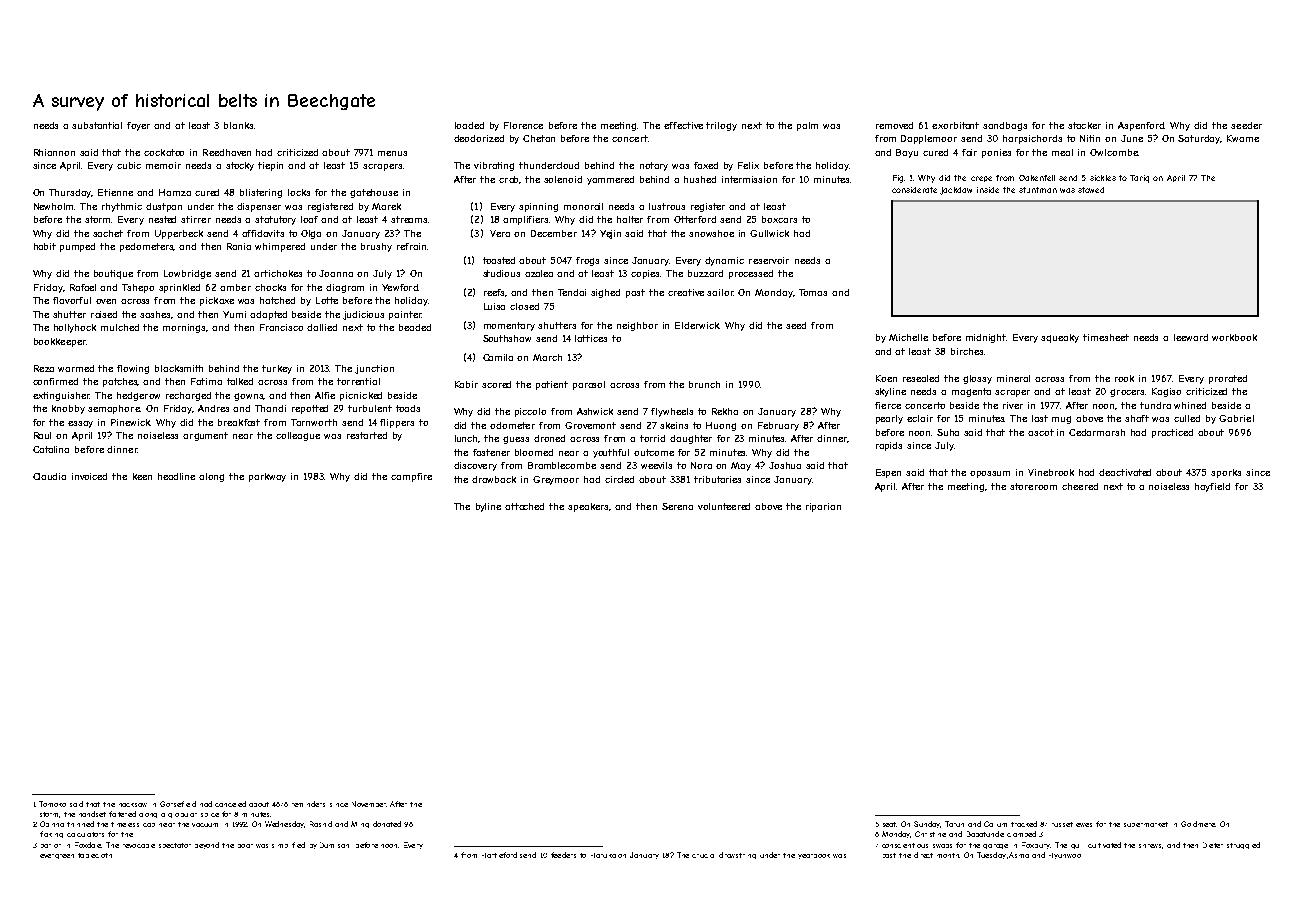 This screenshot has height=924, width=1308. I want to click on russet, so click(1062, 824).
